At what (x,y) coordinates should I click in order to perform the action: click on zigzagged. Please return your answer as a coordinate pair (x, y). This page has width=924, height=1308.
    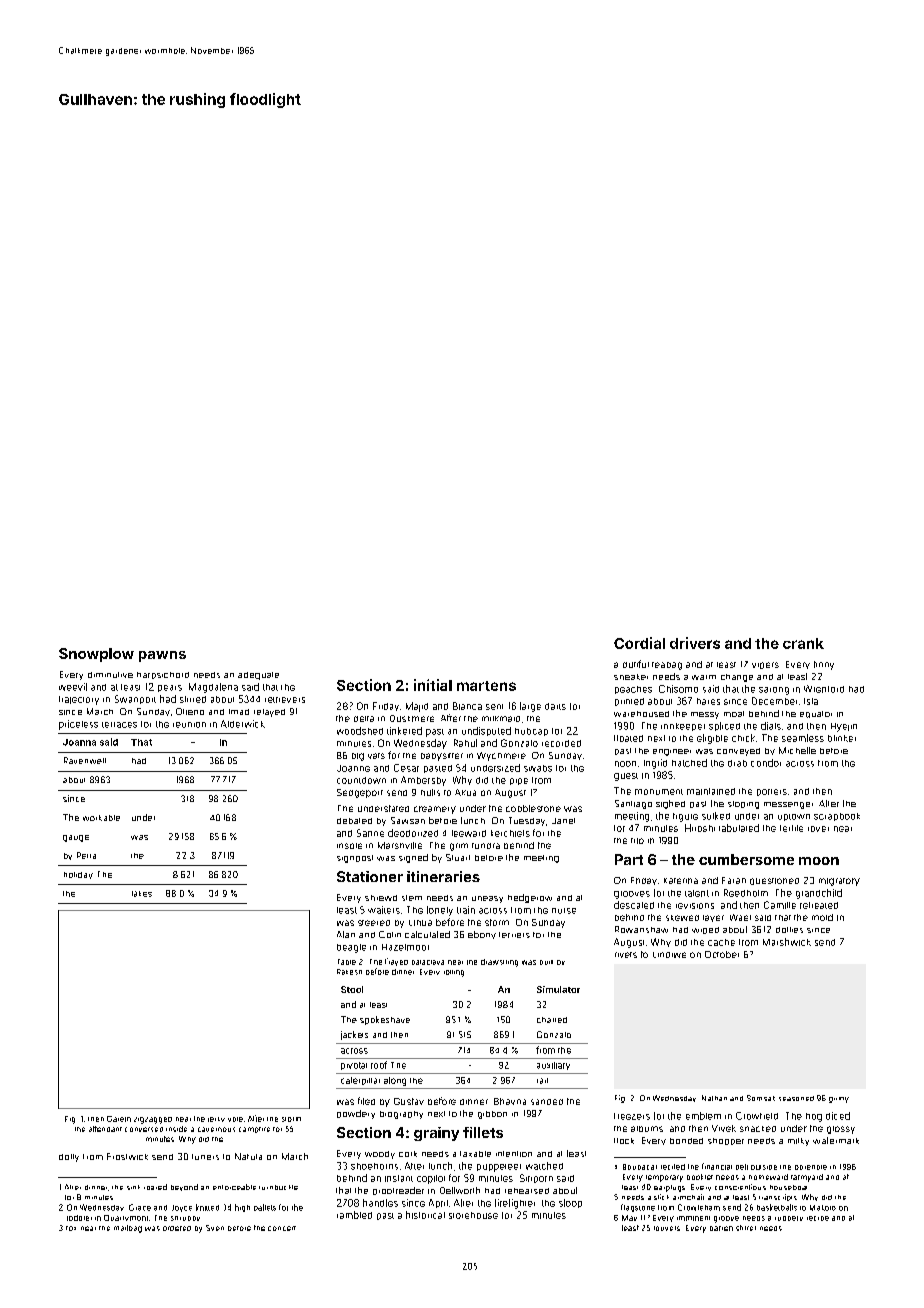
    Looking at the image, I should click on (153, 1120).
